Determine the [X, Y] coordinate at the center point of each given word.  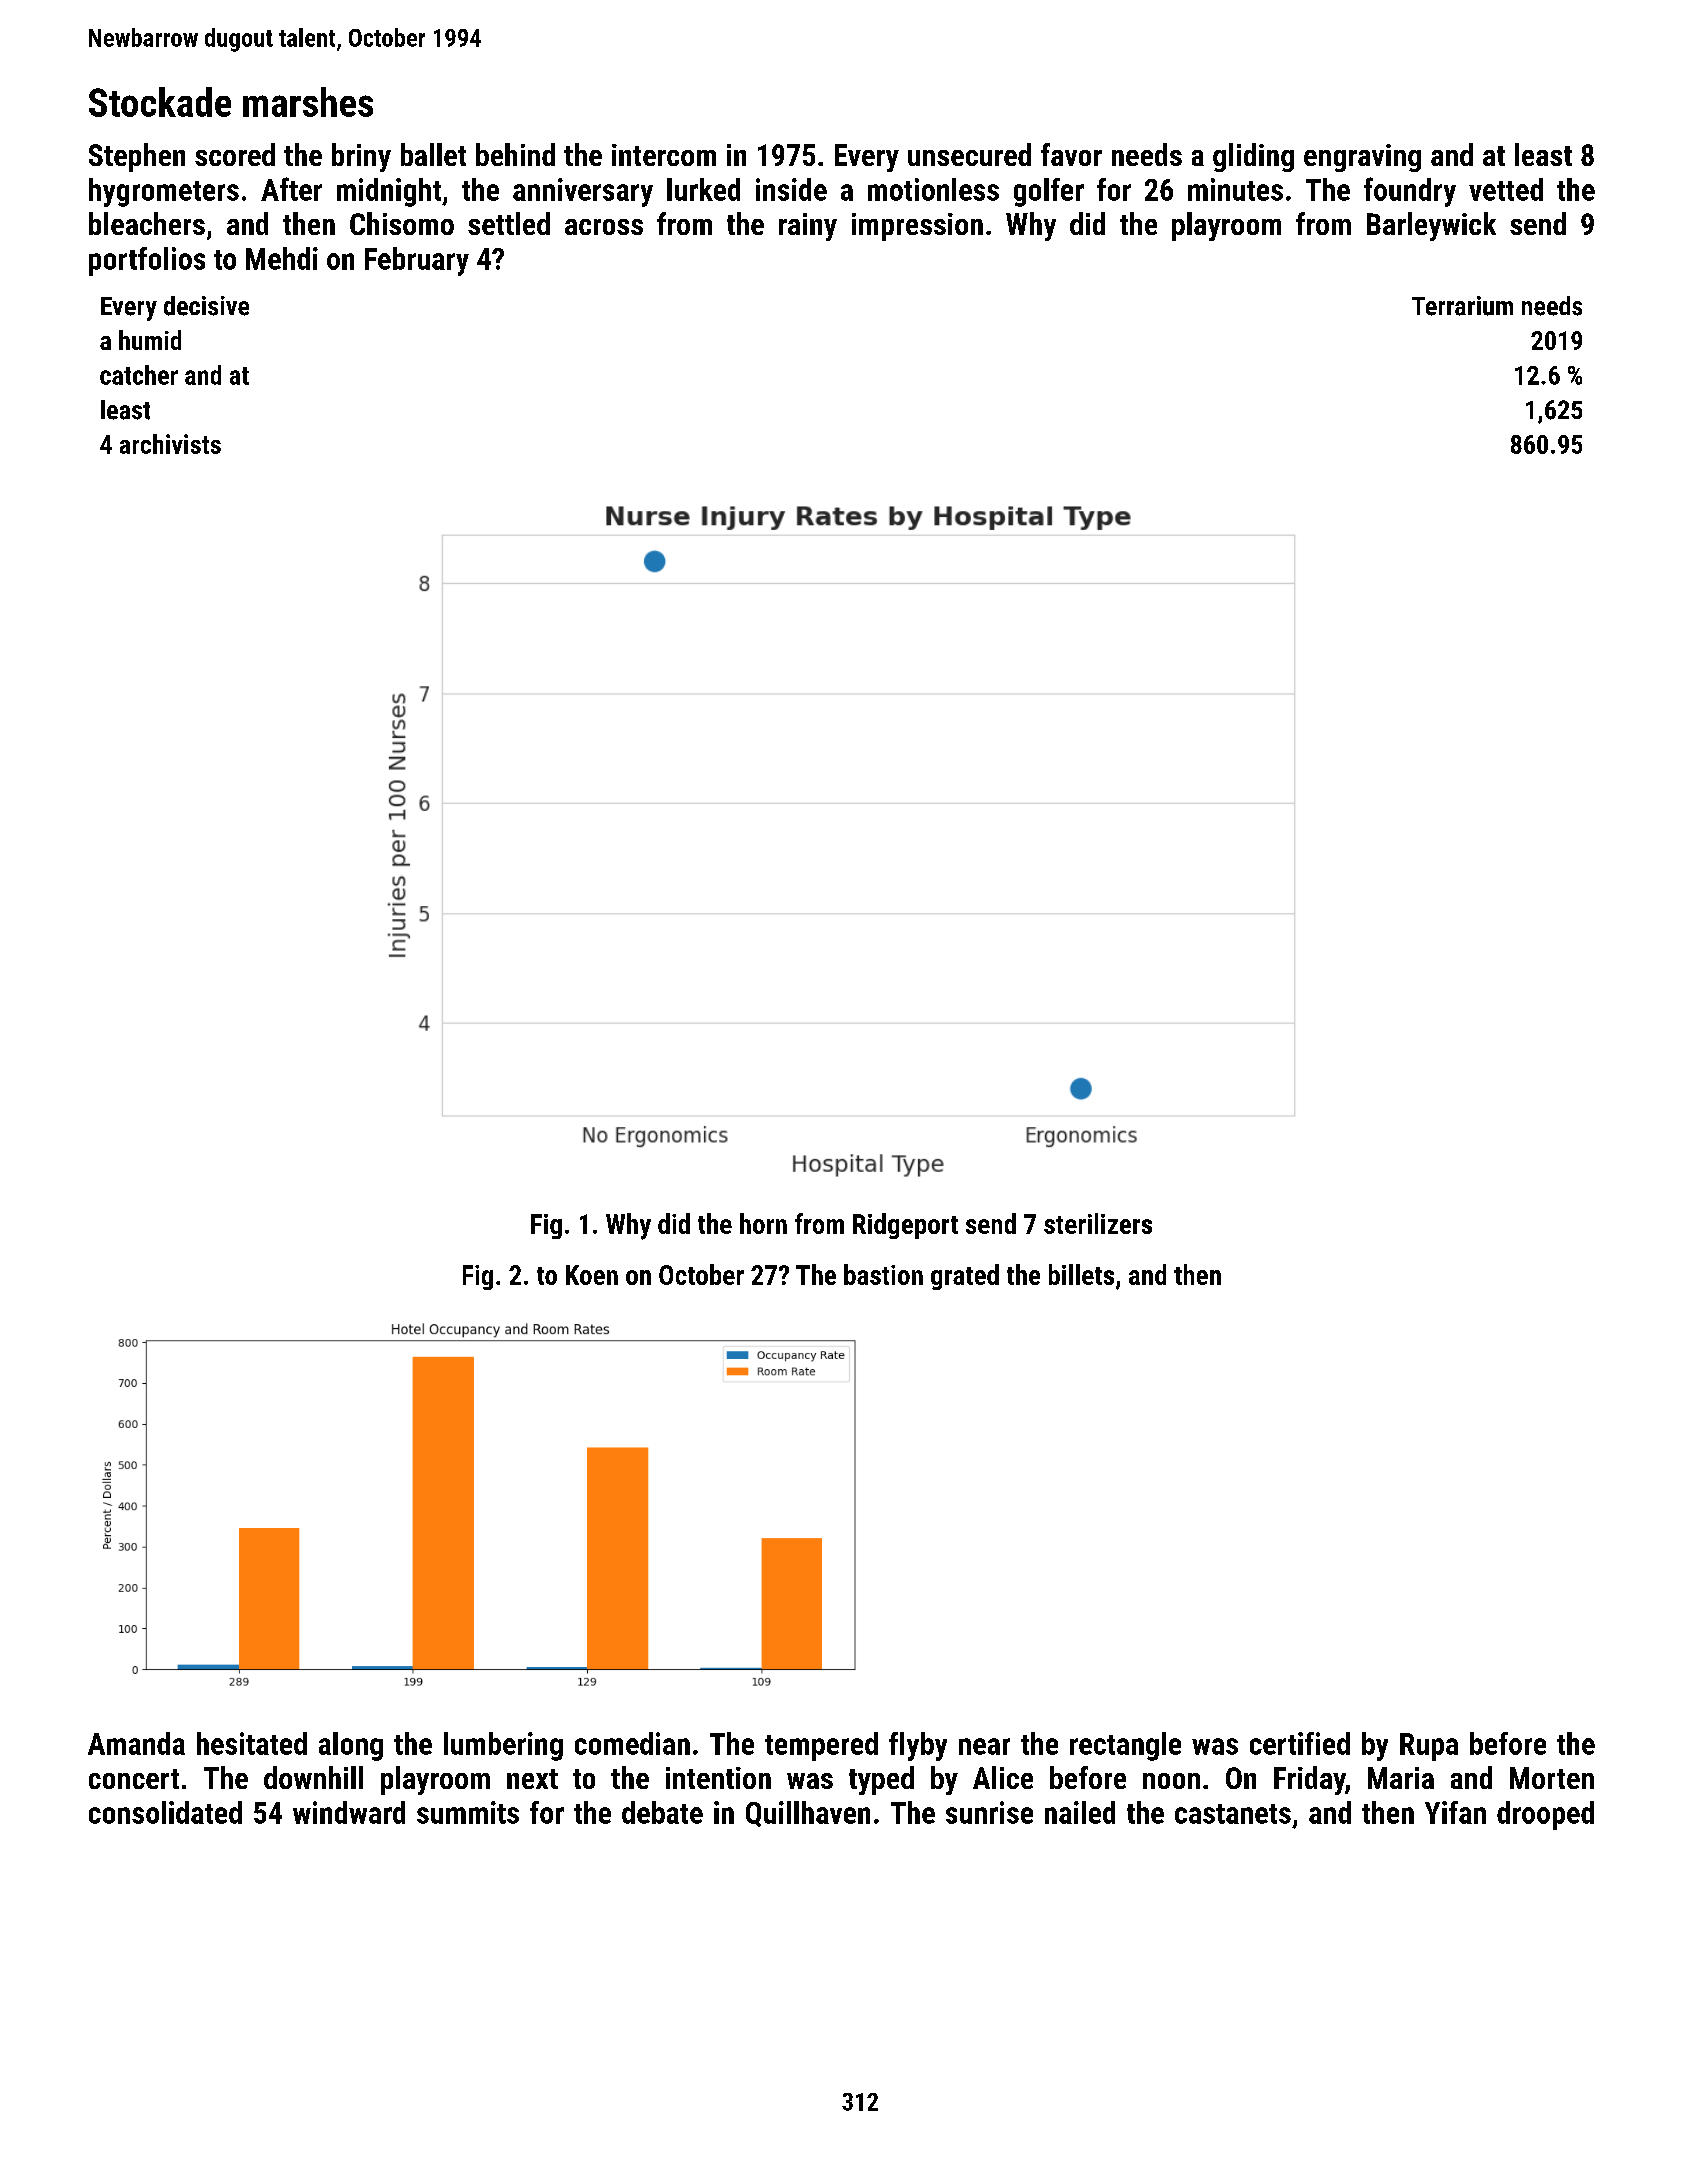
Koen [592, 1275]
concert [134, 1779]
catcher [139, 375]
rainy [808, 227]
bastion [883, 1274]
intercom [664, 155]
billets [1081, 1274]
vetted [1506, 189]
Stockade [160, 102]
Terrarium [1462, 306]
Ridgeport [905, 1226]
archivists [170, 444]
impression [917, 227]
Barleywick [1431, 226]
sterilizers [1098, 1223]
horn [763, 1223]
